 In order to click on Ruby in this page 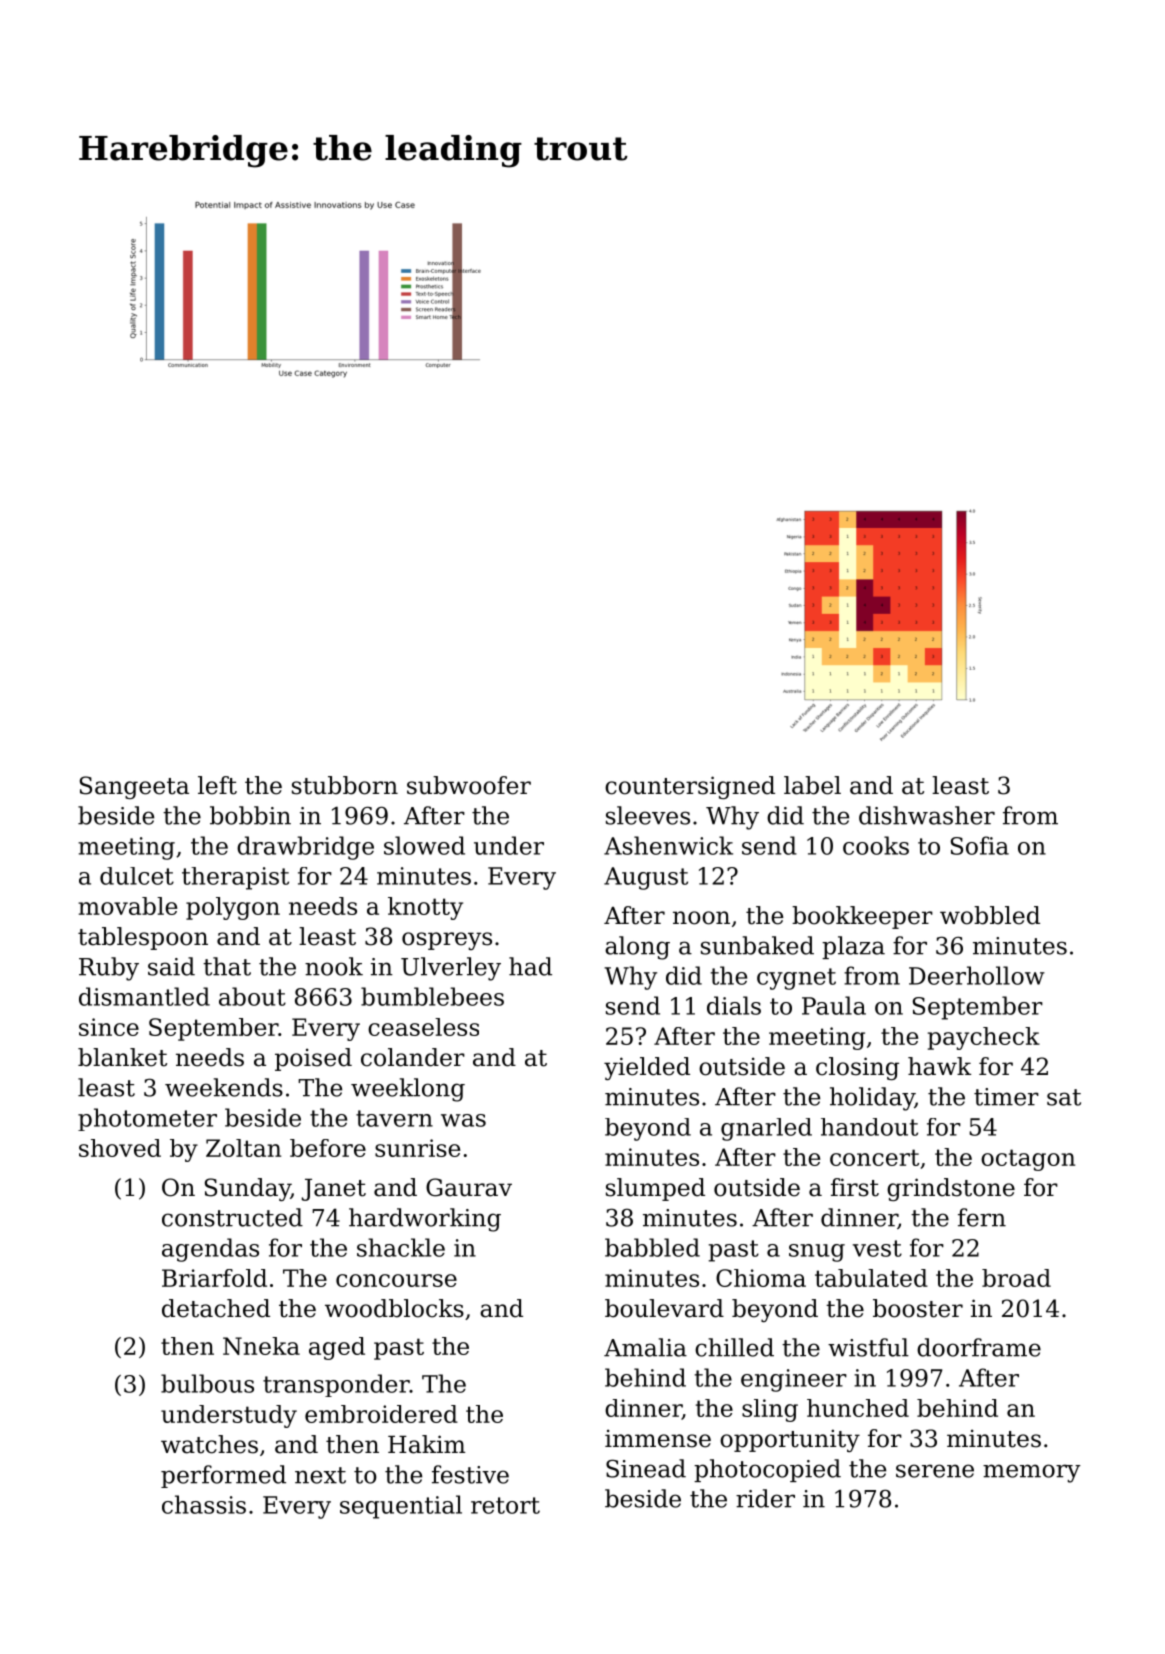, I will do `click(109, 969)`.
